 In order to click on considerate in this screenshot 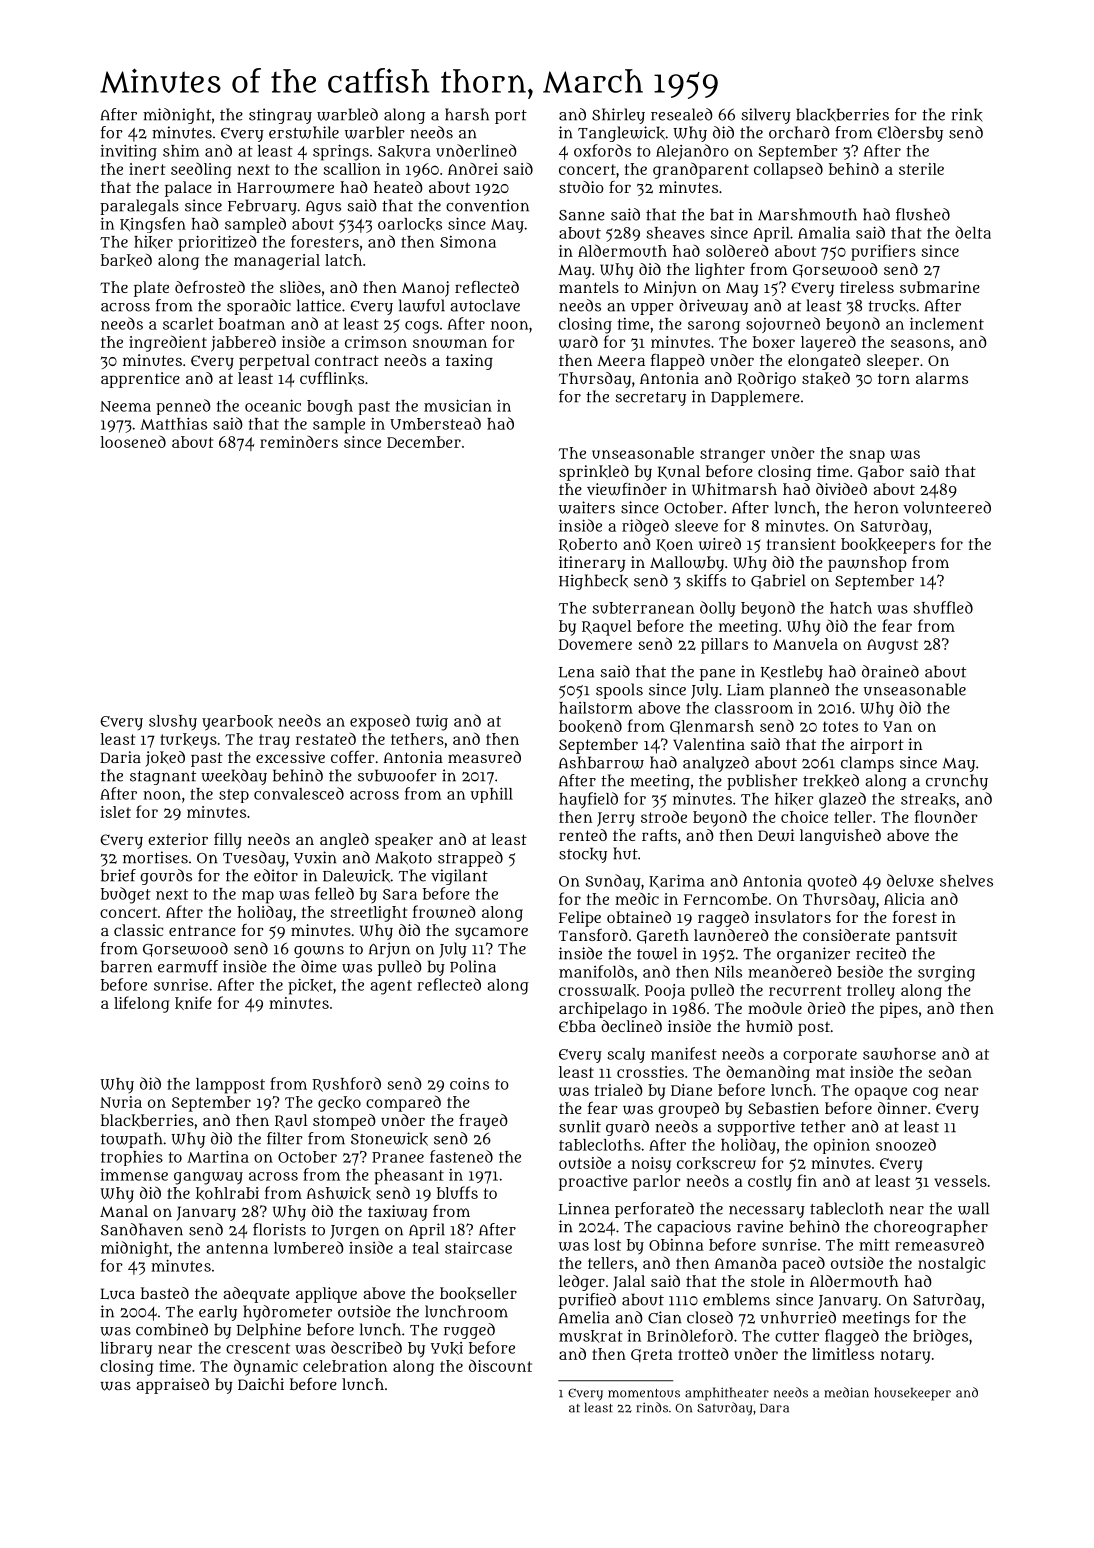, I will do `click(846, 935)`.
